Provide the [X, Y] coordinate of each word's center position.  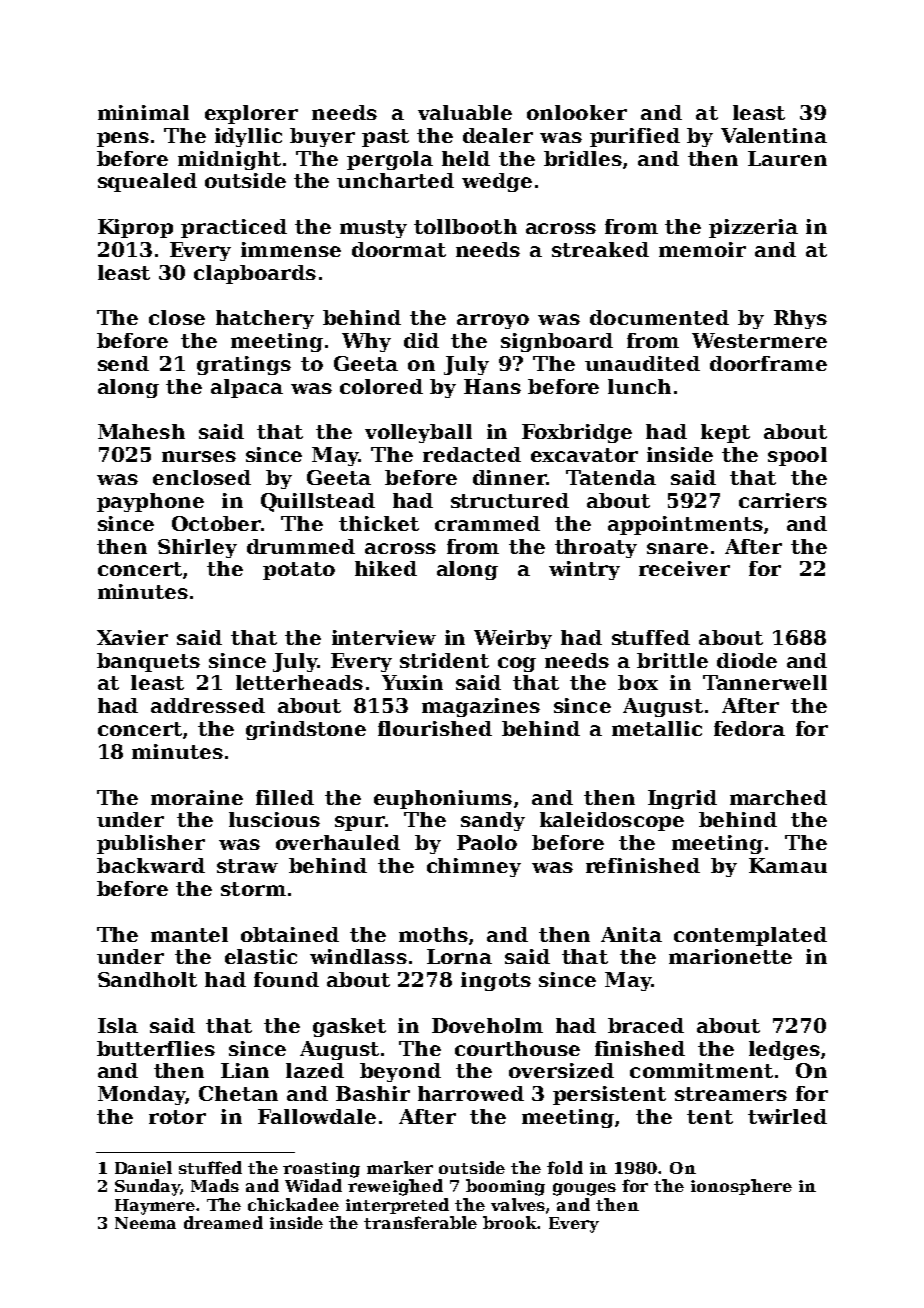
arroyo [493, 321]
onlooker [577, 112]
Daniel [143, 1167]
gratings [244, 365]
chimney [474, 867]
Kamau [788, 865]
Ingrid [682, 799]
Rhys [800, 319]
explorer [251, 114]
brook [510, 1222]
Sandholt [147, 979]
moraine [197, 797]
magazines [481, 707]
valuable [465, 112]
